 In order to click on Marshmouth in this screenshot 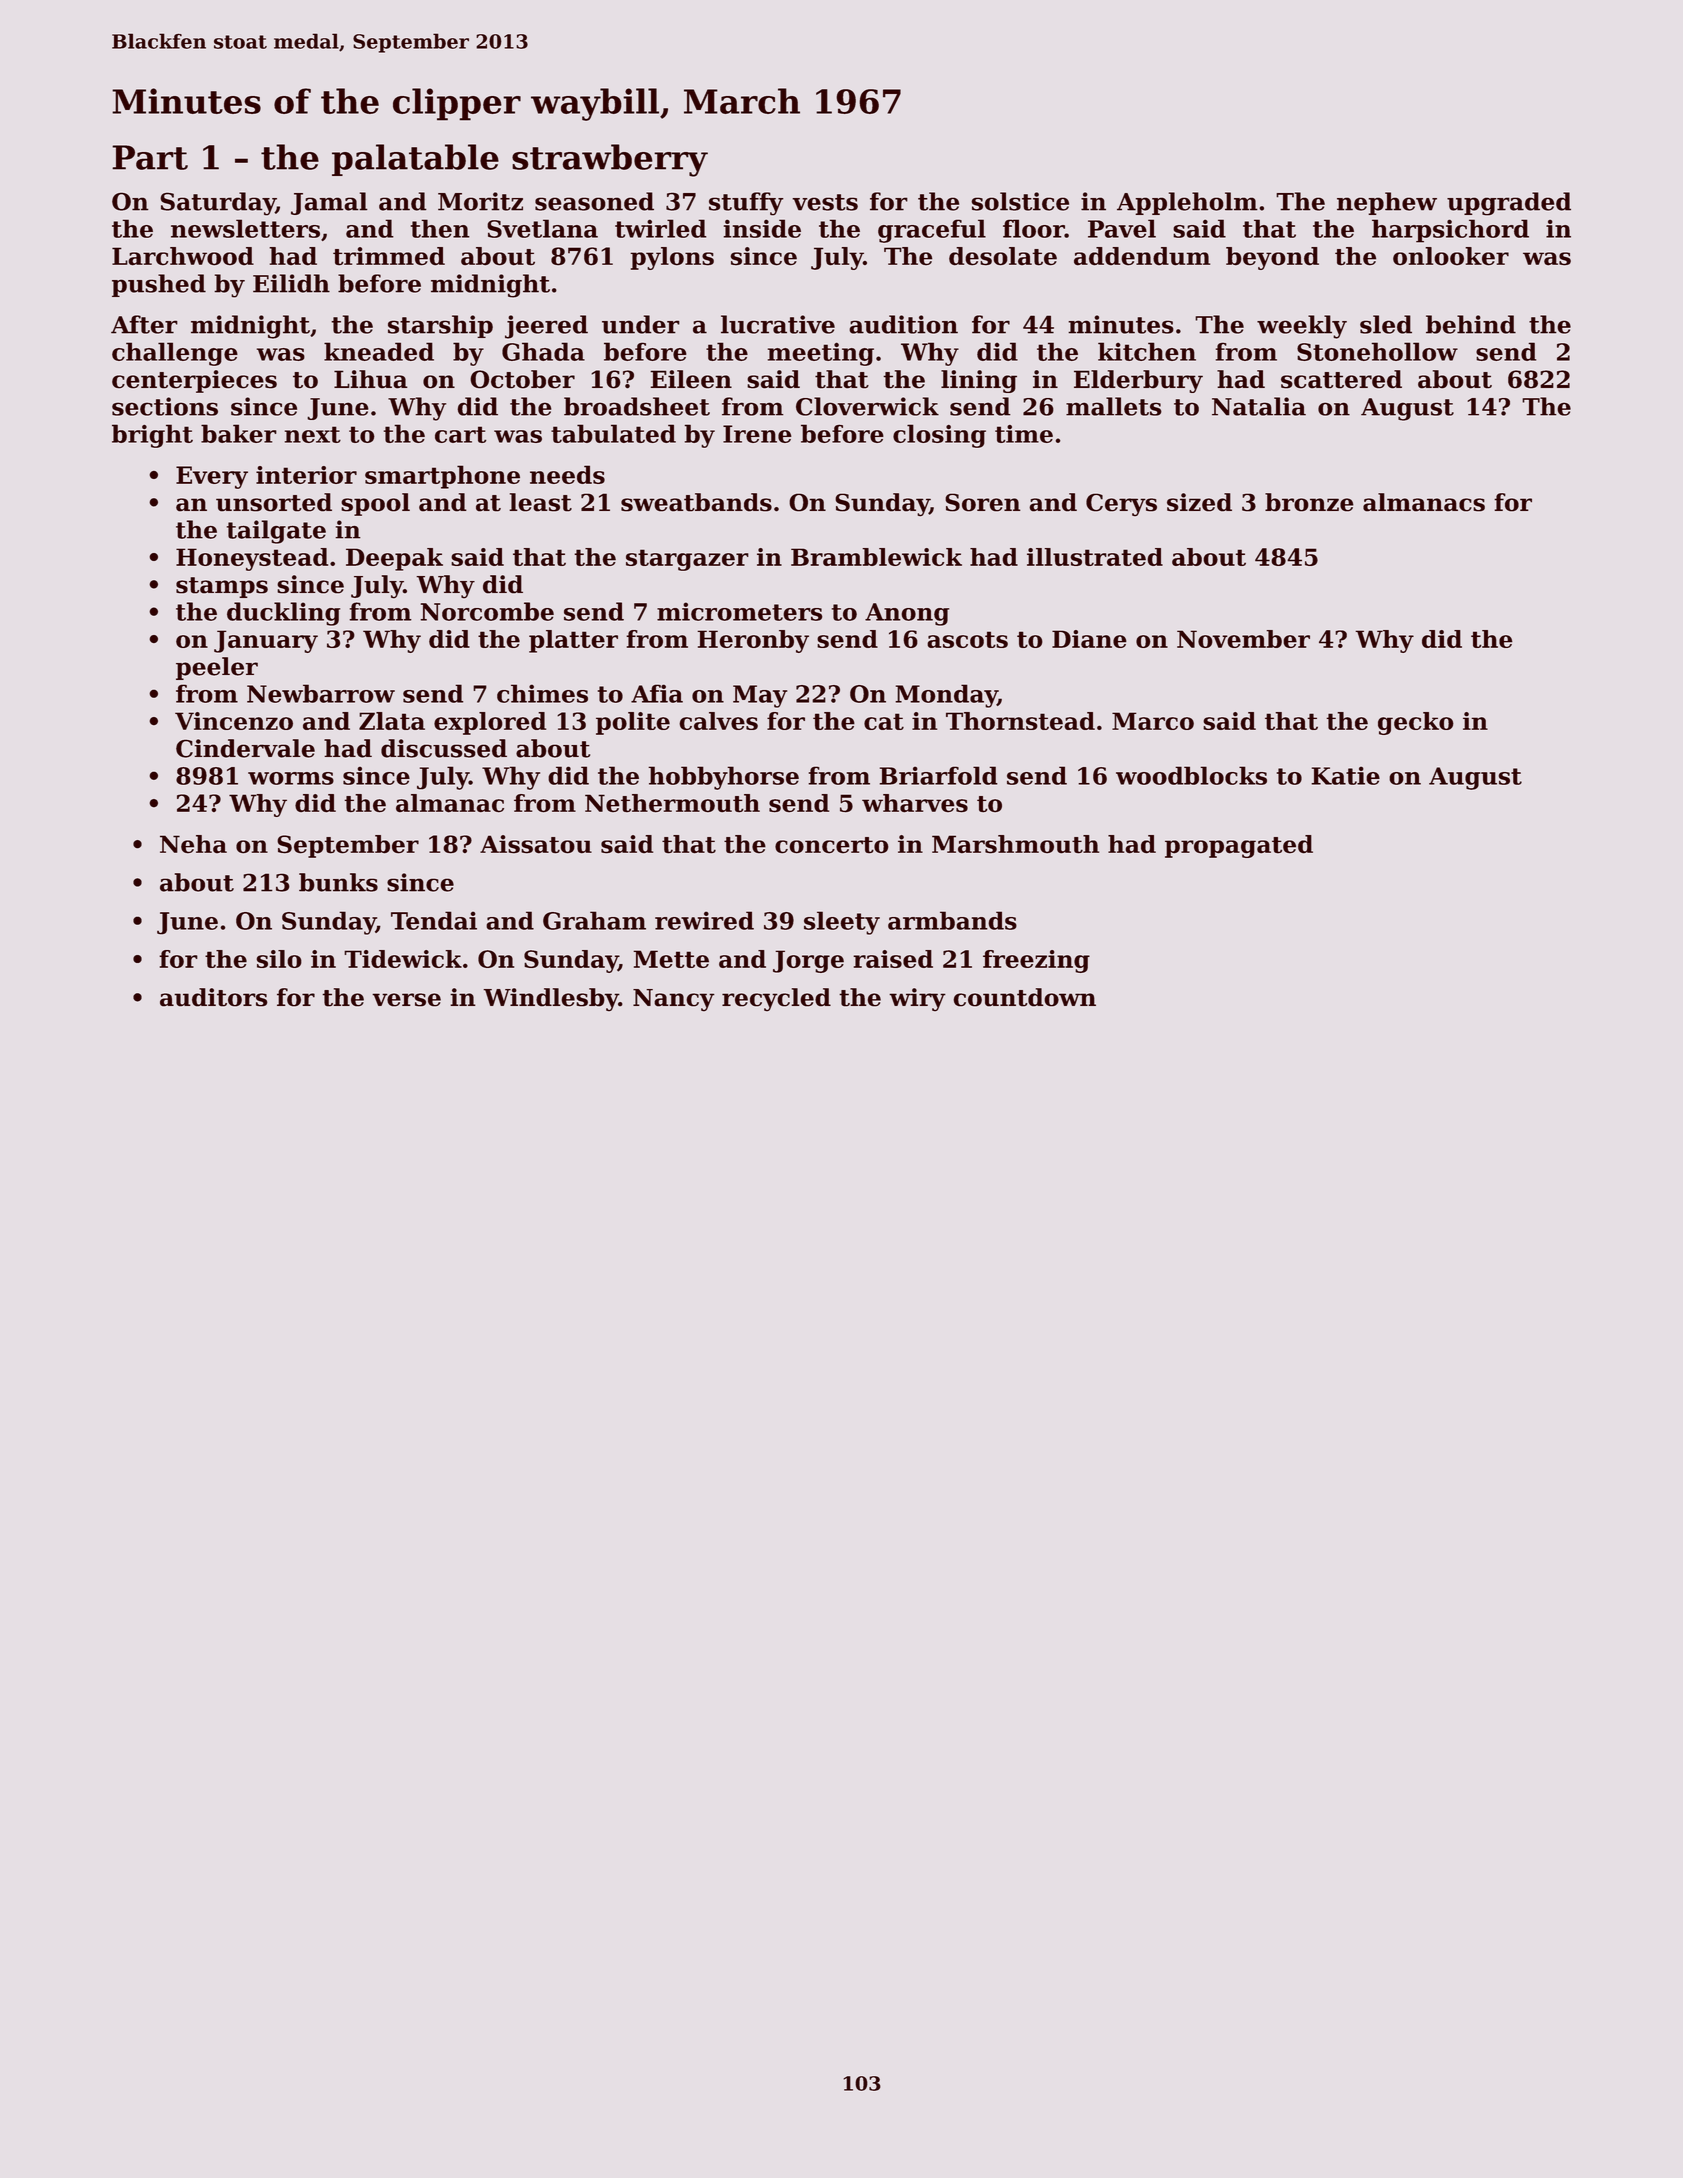, I will do `click(1015, 844)`.
